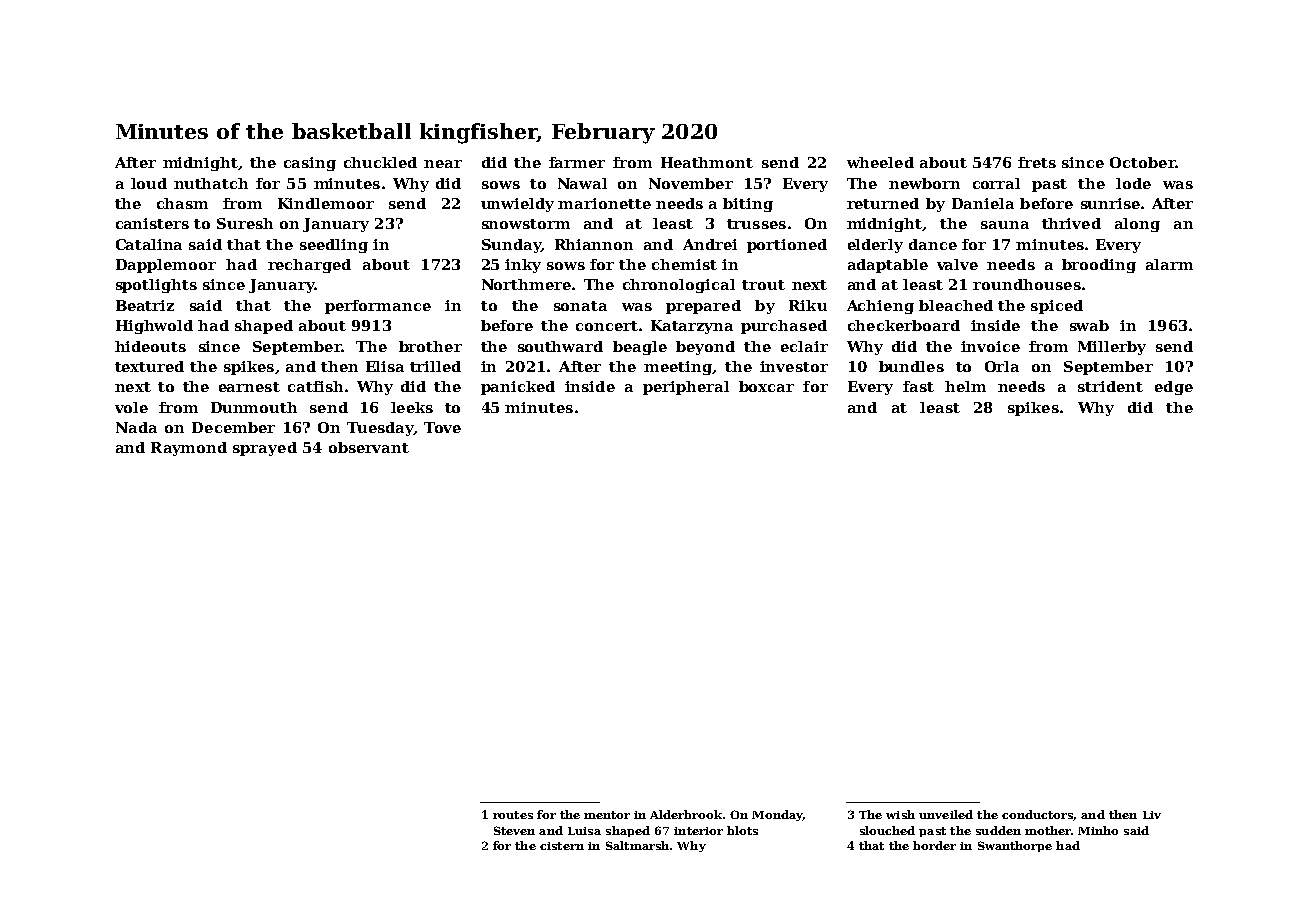 Image resolution: width=1308 pixels, height=924 pixels. I want to click on chronological, so click(679, 286).
